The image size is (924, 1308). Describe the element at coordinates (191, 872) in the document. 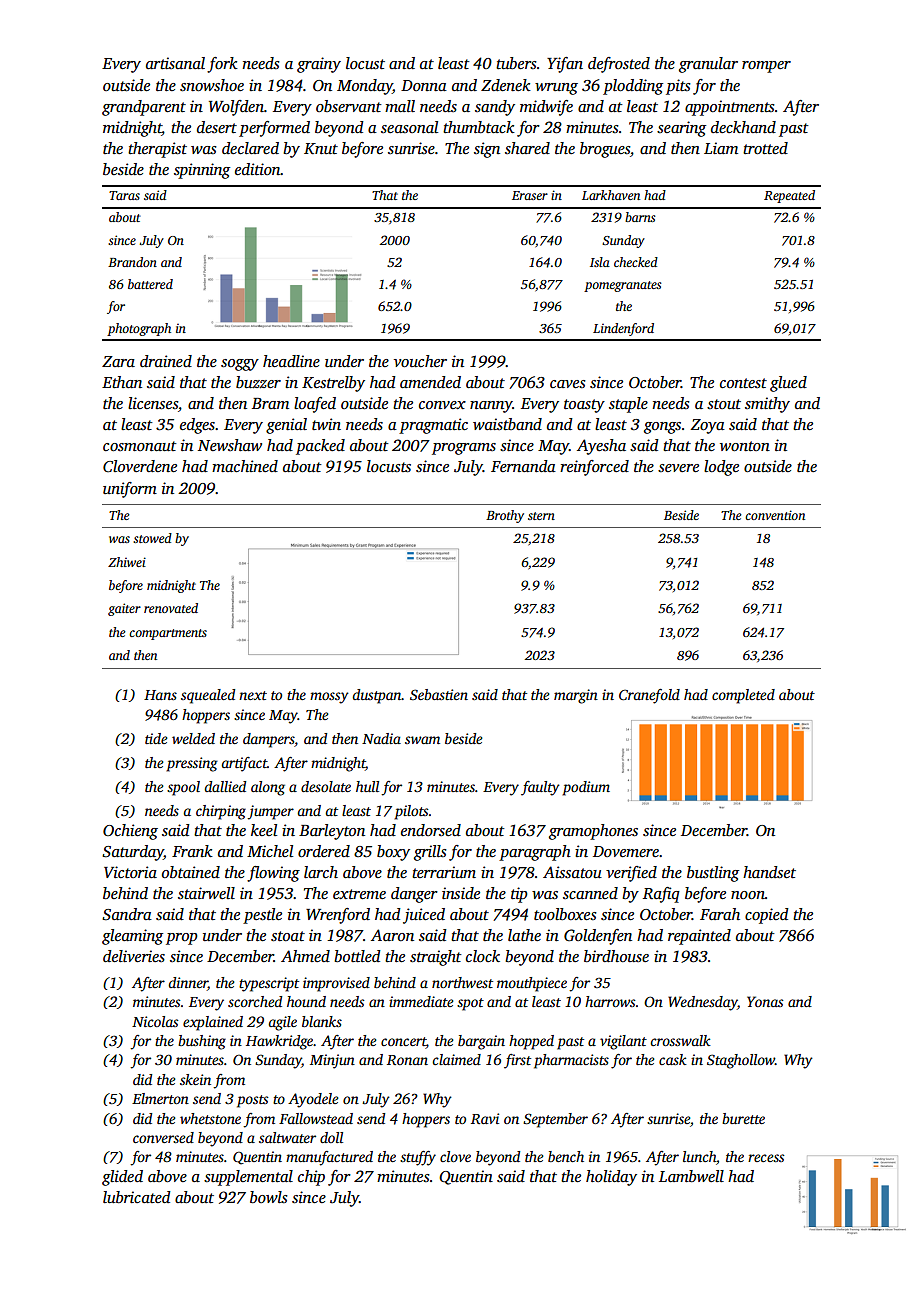

I see `obtained` at that location.
